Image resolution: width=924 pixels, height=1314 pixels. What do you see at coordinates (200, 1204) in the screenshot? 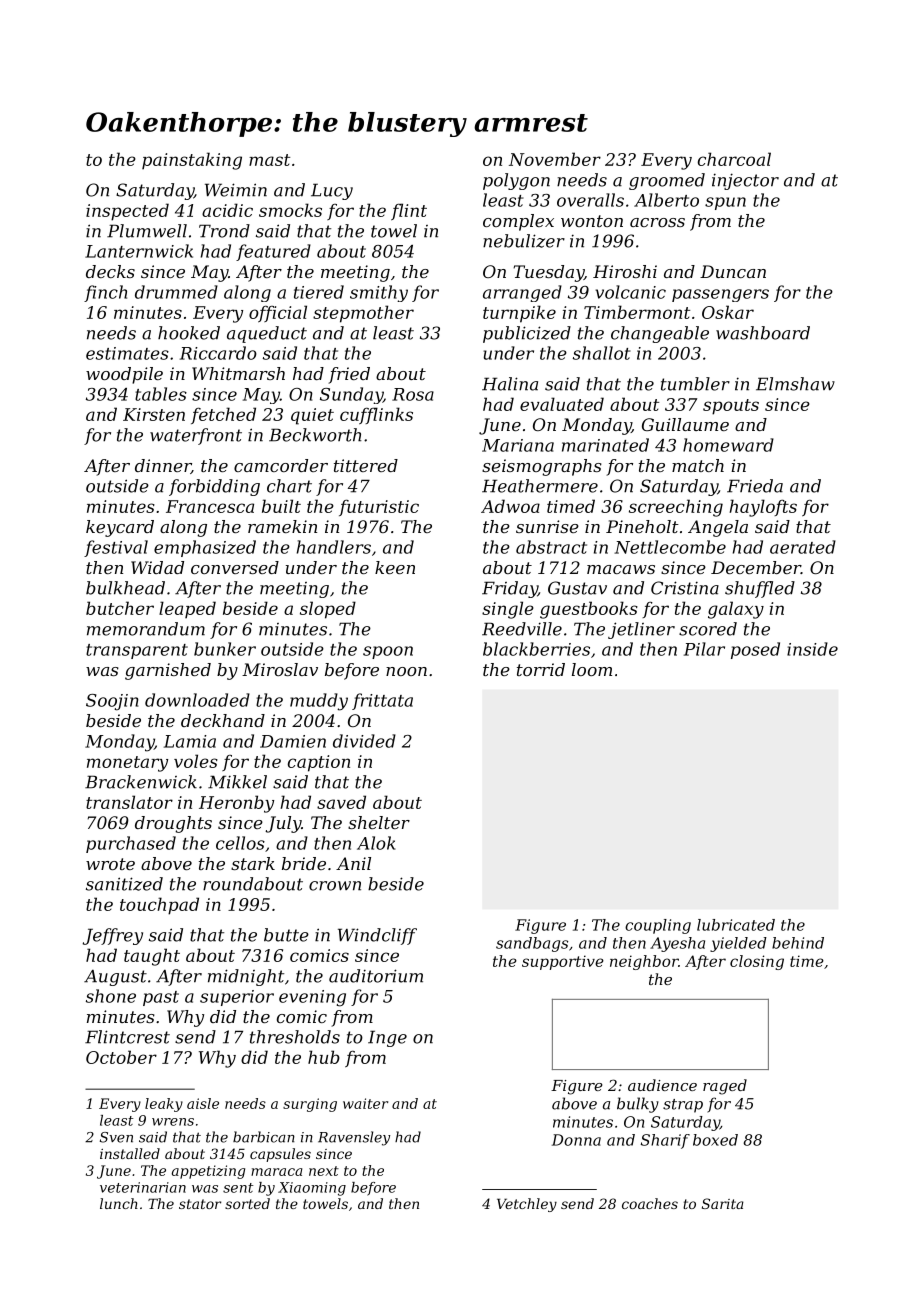
I see `stator` at bounding box center [200, 1204].
